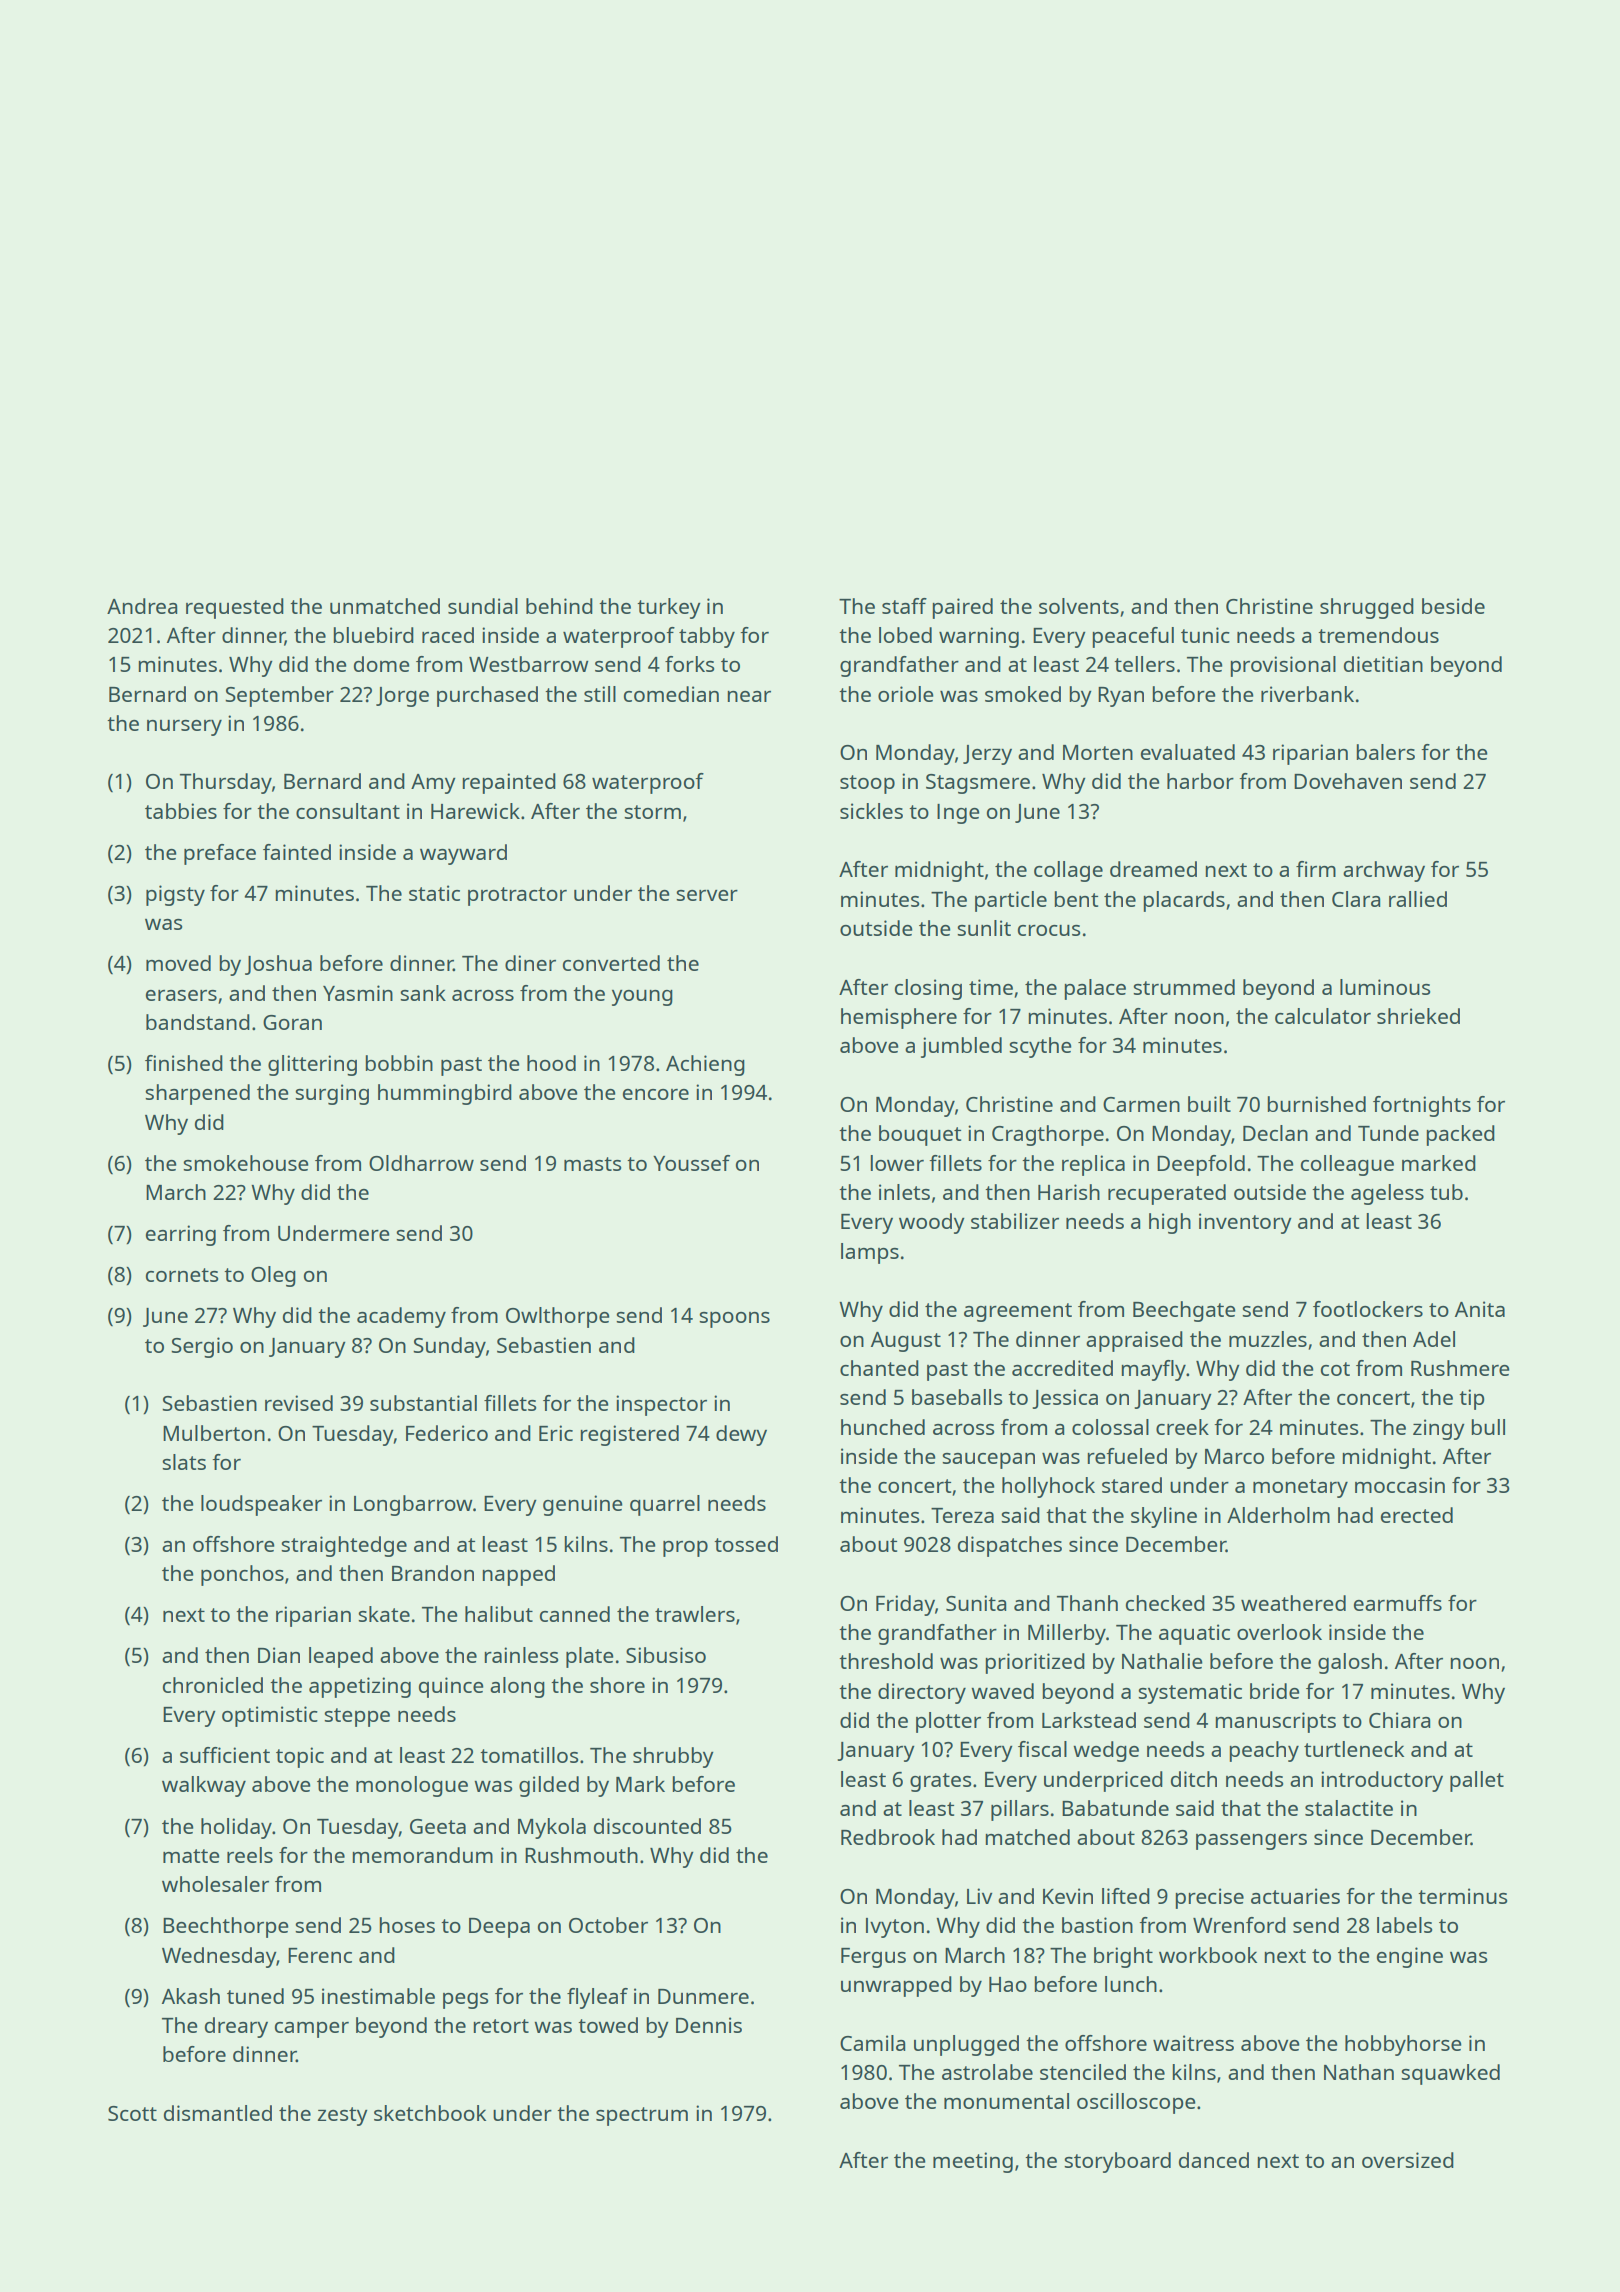 The width and height of the page is (1620, 2292). Describe the element at coordinates (1348, 781) in the page. I see `Dovehaven` at that location.
